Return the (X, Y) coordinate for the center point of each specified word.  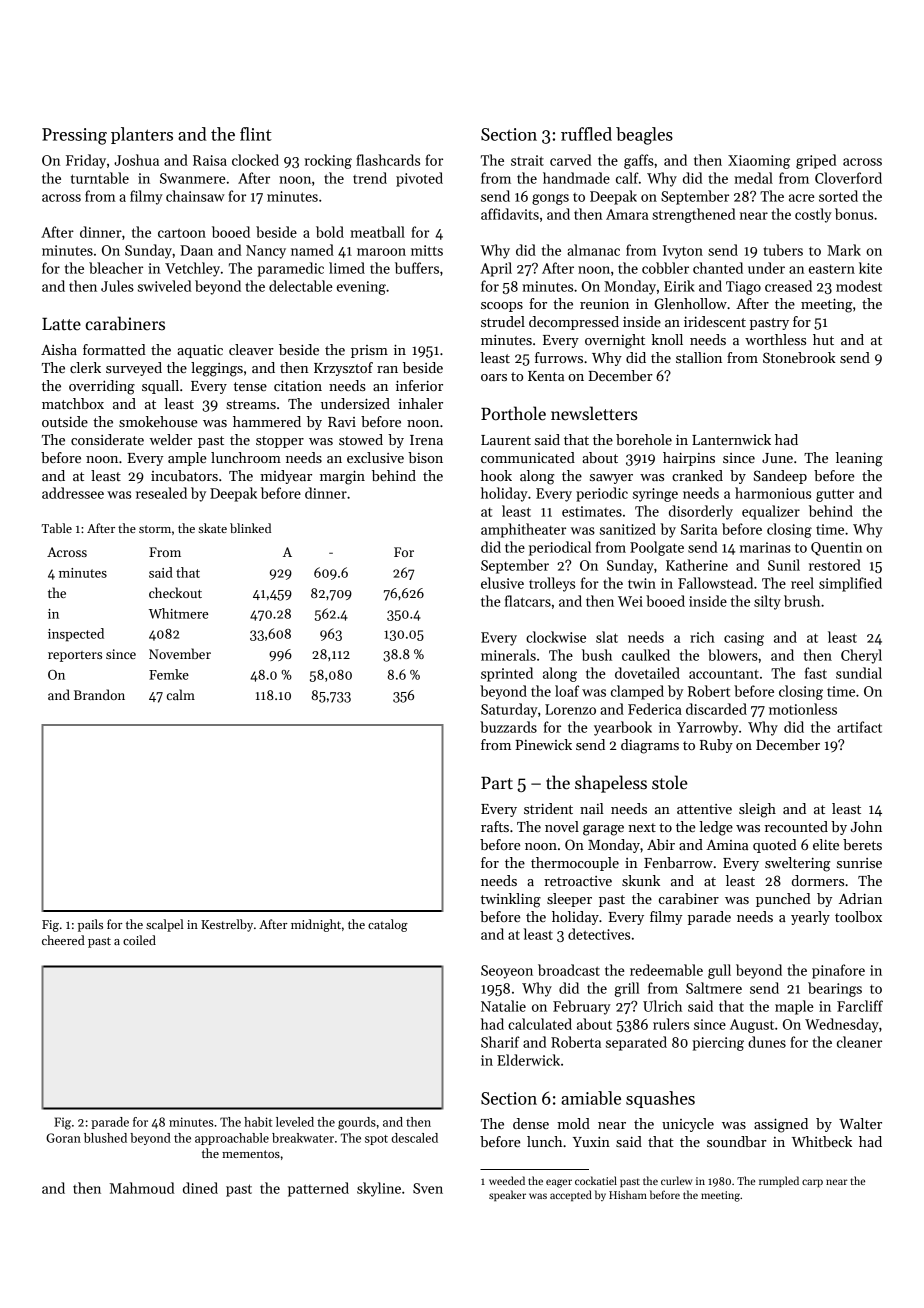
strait (527, 160)
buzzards (508, 727)
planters (142, 135)
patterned (318, 1189)
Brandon (99, 694)
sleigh (757, 810)
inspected (76, 635)
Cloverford (848, 178)
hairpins (689, 459)
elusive (502, 583)
